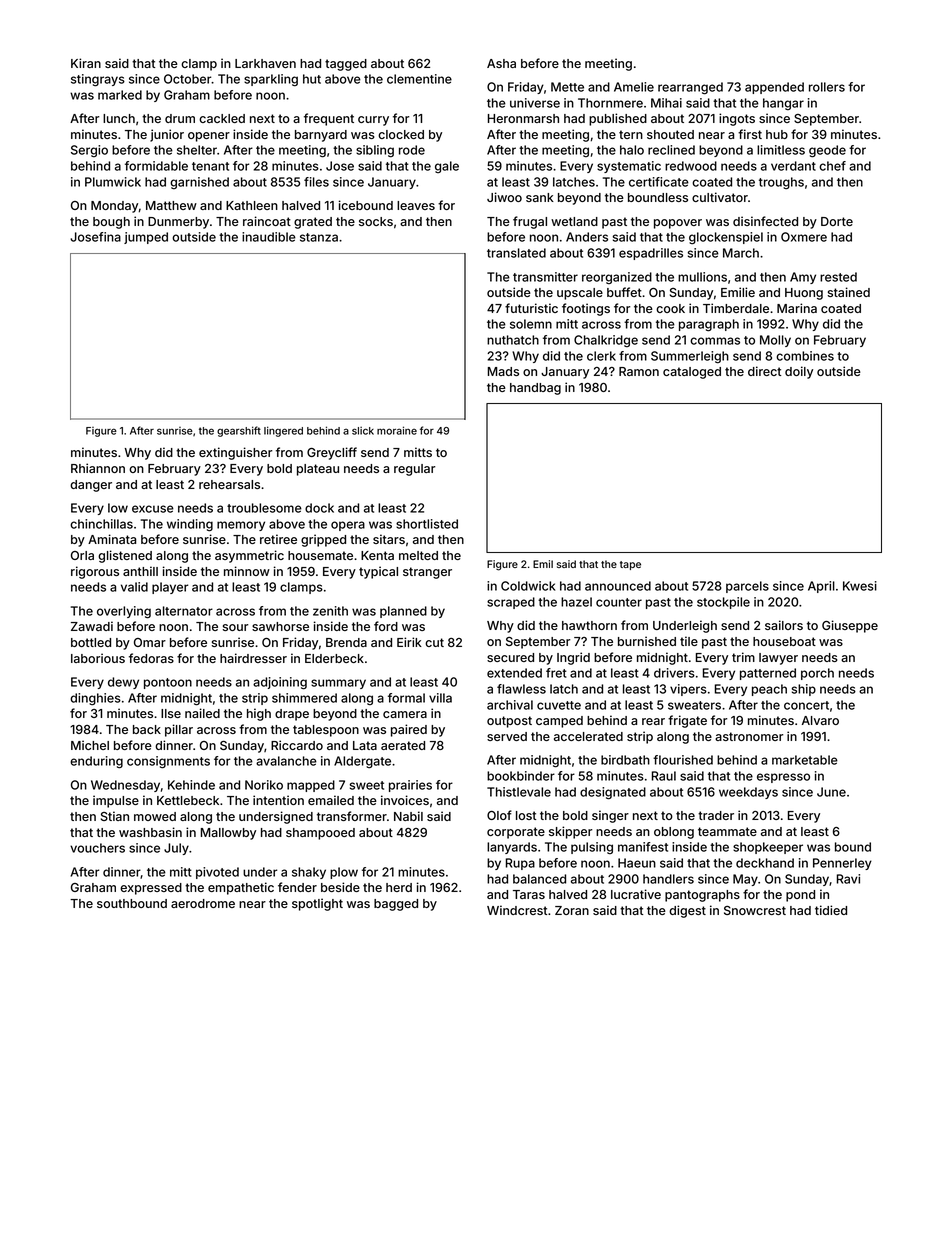 This screenshot has width=952, height=1233. Describe the element at coordinates (531, 324) in the screenshot. I see `solemn` at that location.
